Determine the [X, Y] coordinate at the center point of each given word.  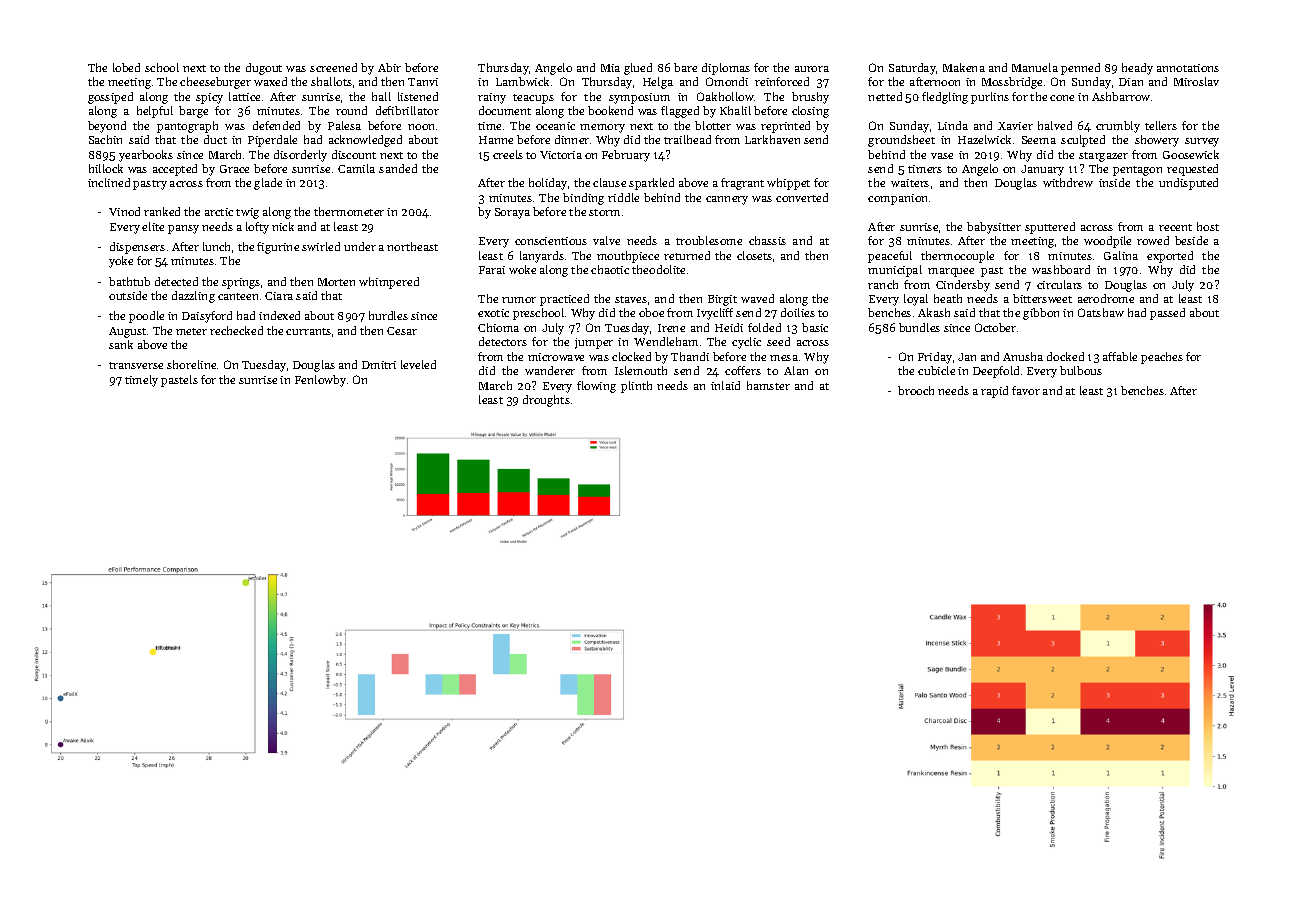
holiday [548, 184]
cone [1062, 98]
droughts [546, 401]
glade [268, 184]
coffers [743, 370]
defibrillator [407, 110]
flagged [680, 112]
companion [897, 199]
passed [1167, 314]
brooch [916, 390]
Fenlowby [320, 381]
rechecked [236, 330]
